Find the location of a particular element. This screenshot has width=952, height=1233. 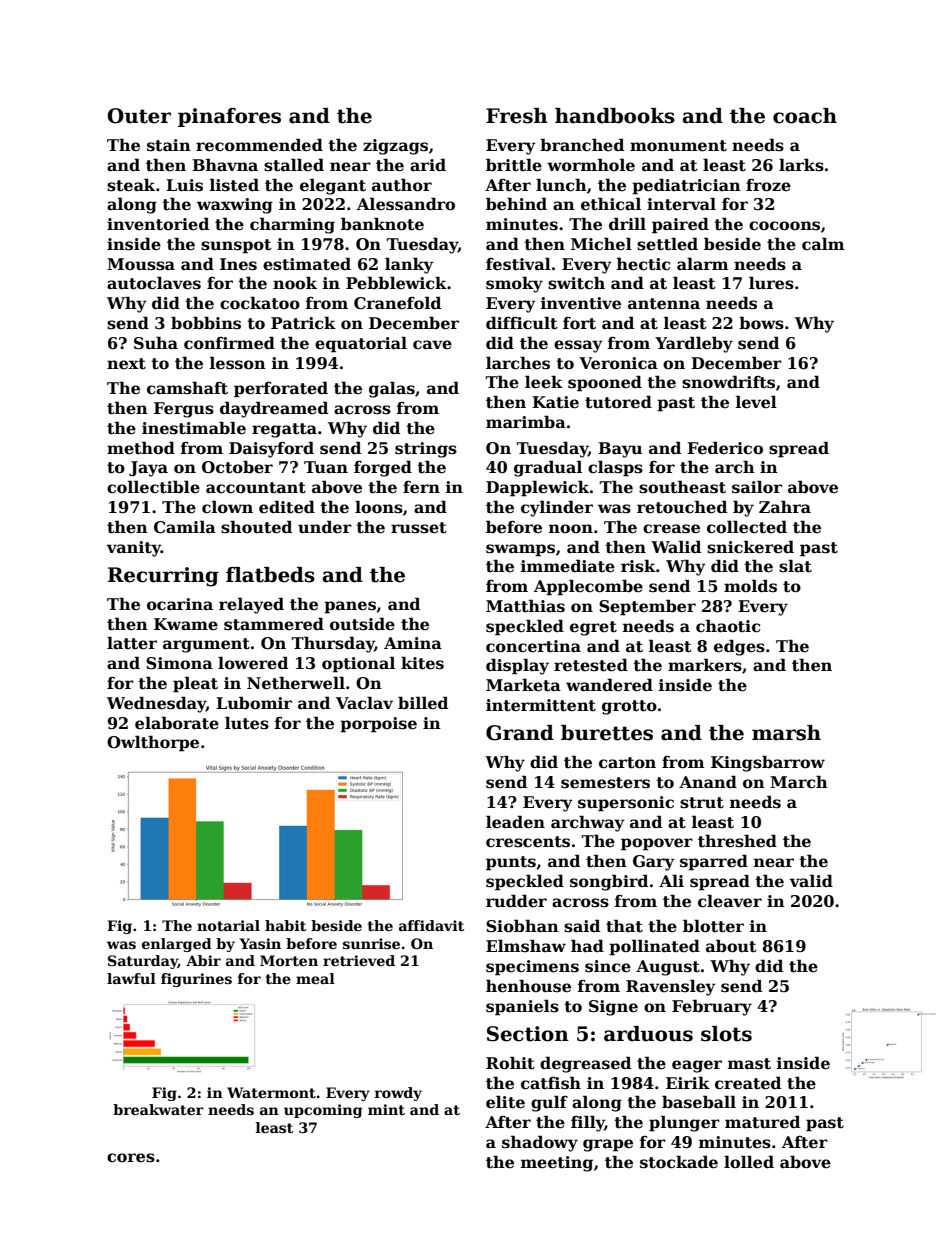

notarial is located at coordinates (228, 925).
